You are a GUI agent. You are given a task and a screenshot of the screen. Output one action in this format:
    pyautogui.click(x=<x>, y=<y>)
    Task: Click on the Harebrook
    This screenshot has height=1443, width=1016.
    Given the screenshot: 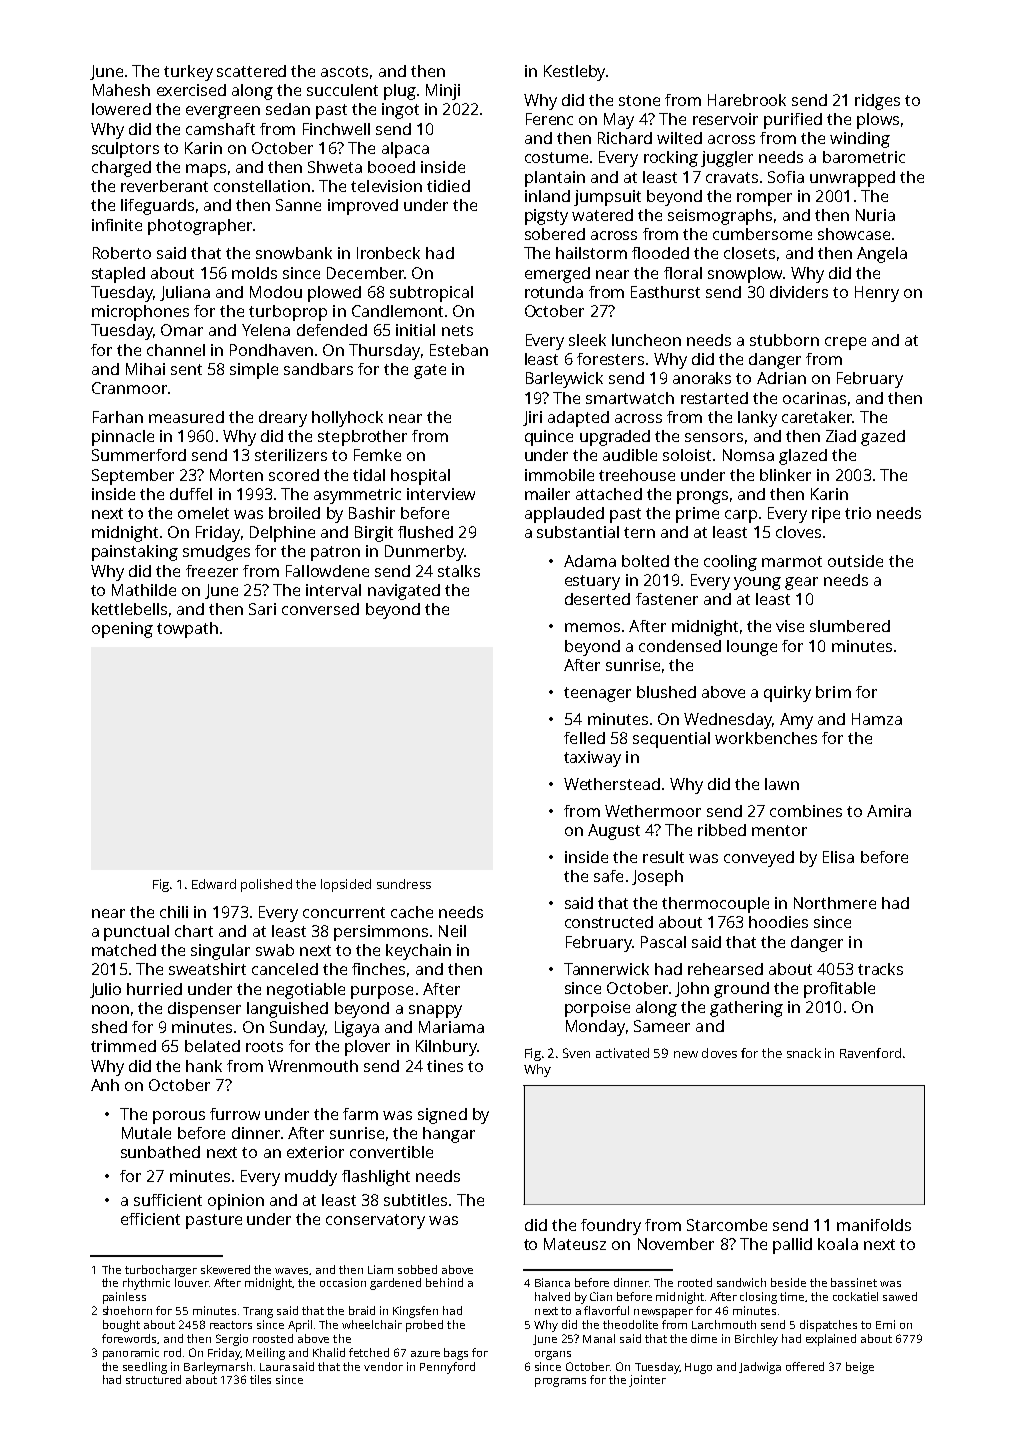 What is the action you would take?
    pyautogui.click(x=747, y=100)
